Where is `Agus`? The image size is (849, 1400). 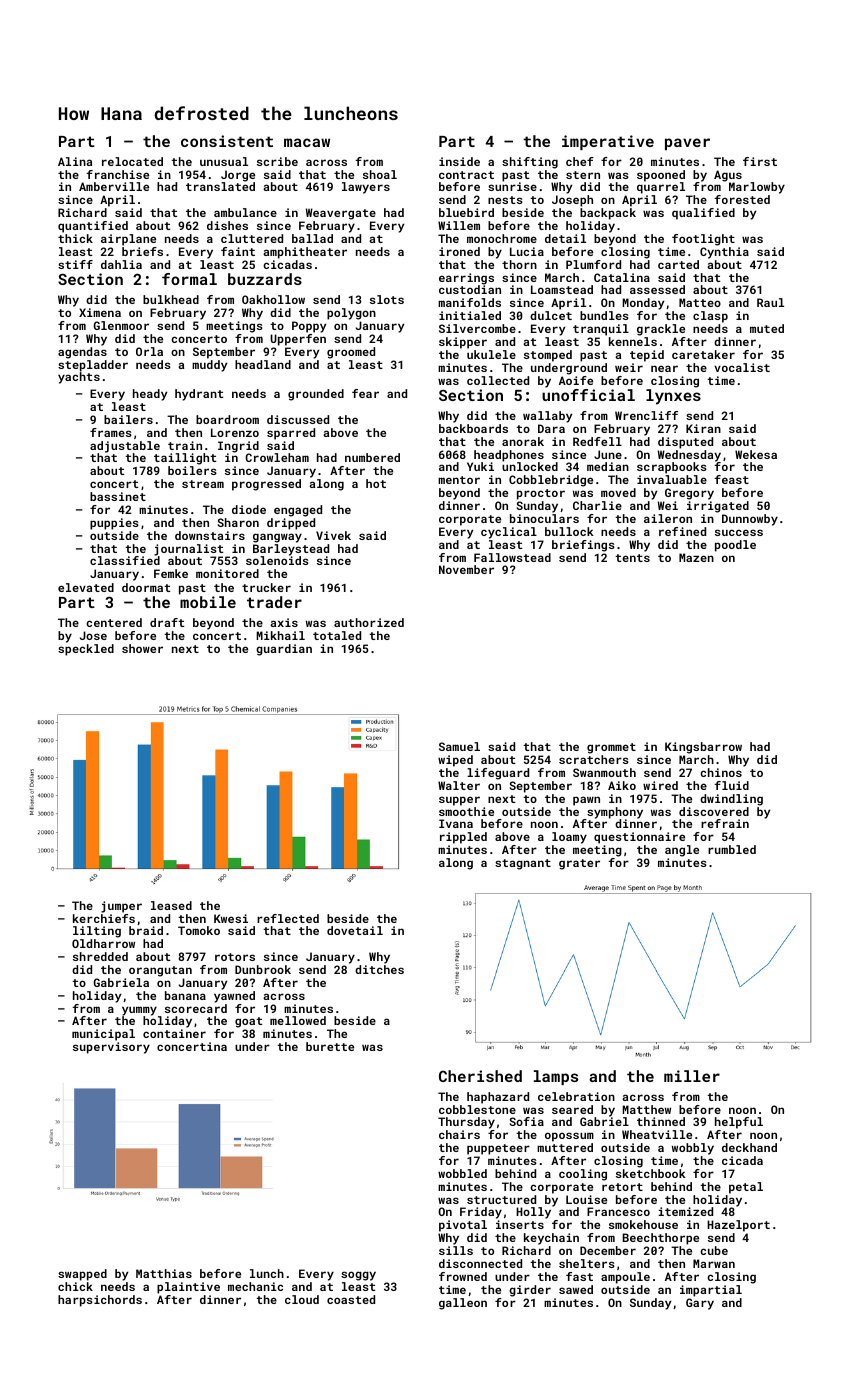
Agus is located at coordinates (728, 176).
